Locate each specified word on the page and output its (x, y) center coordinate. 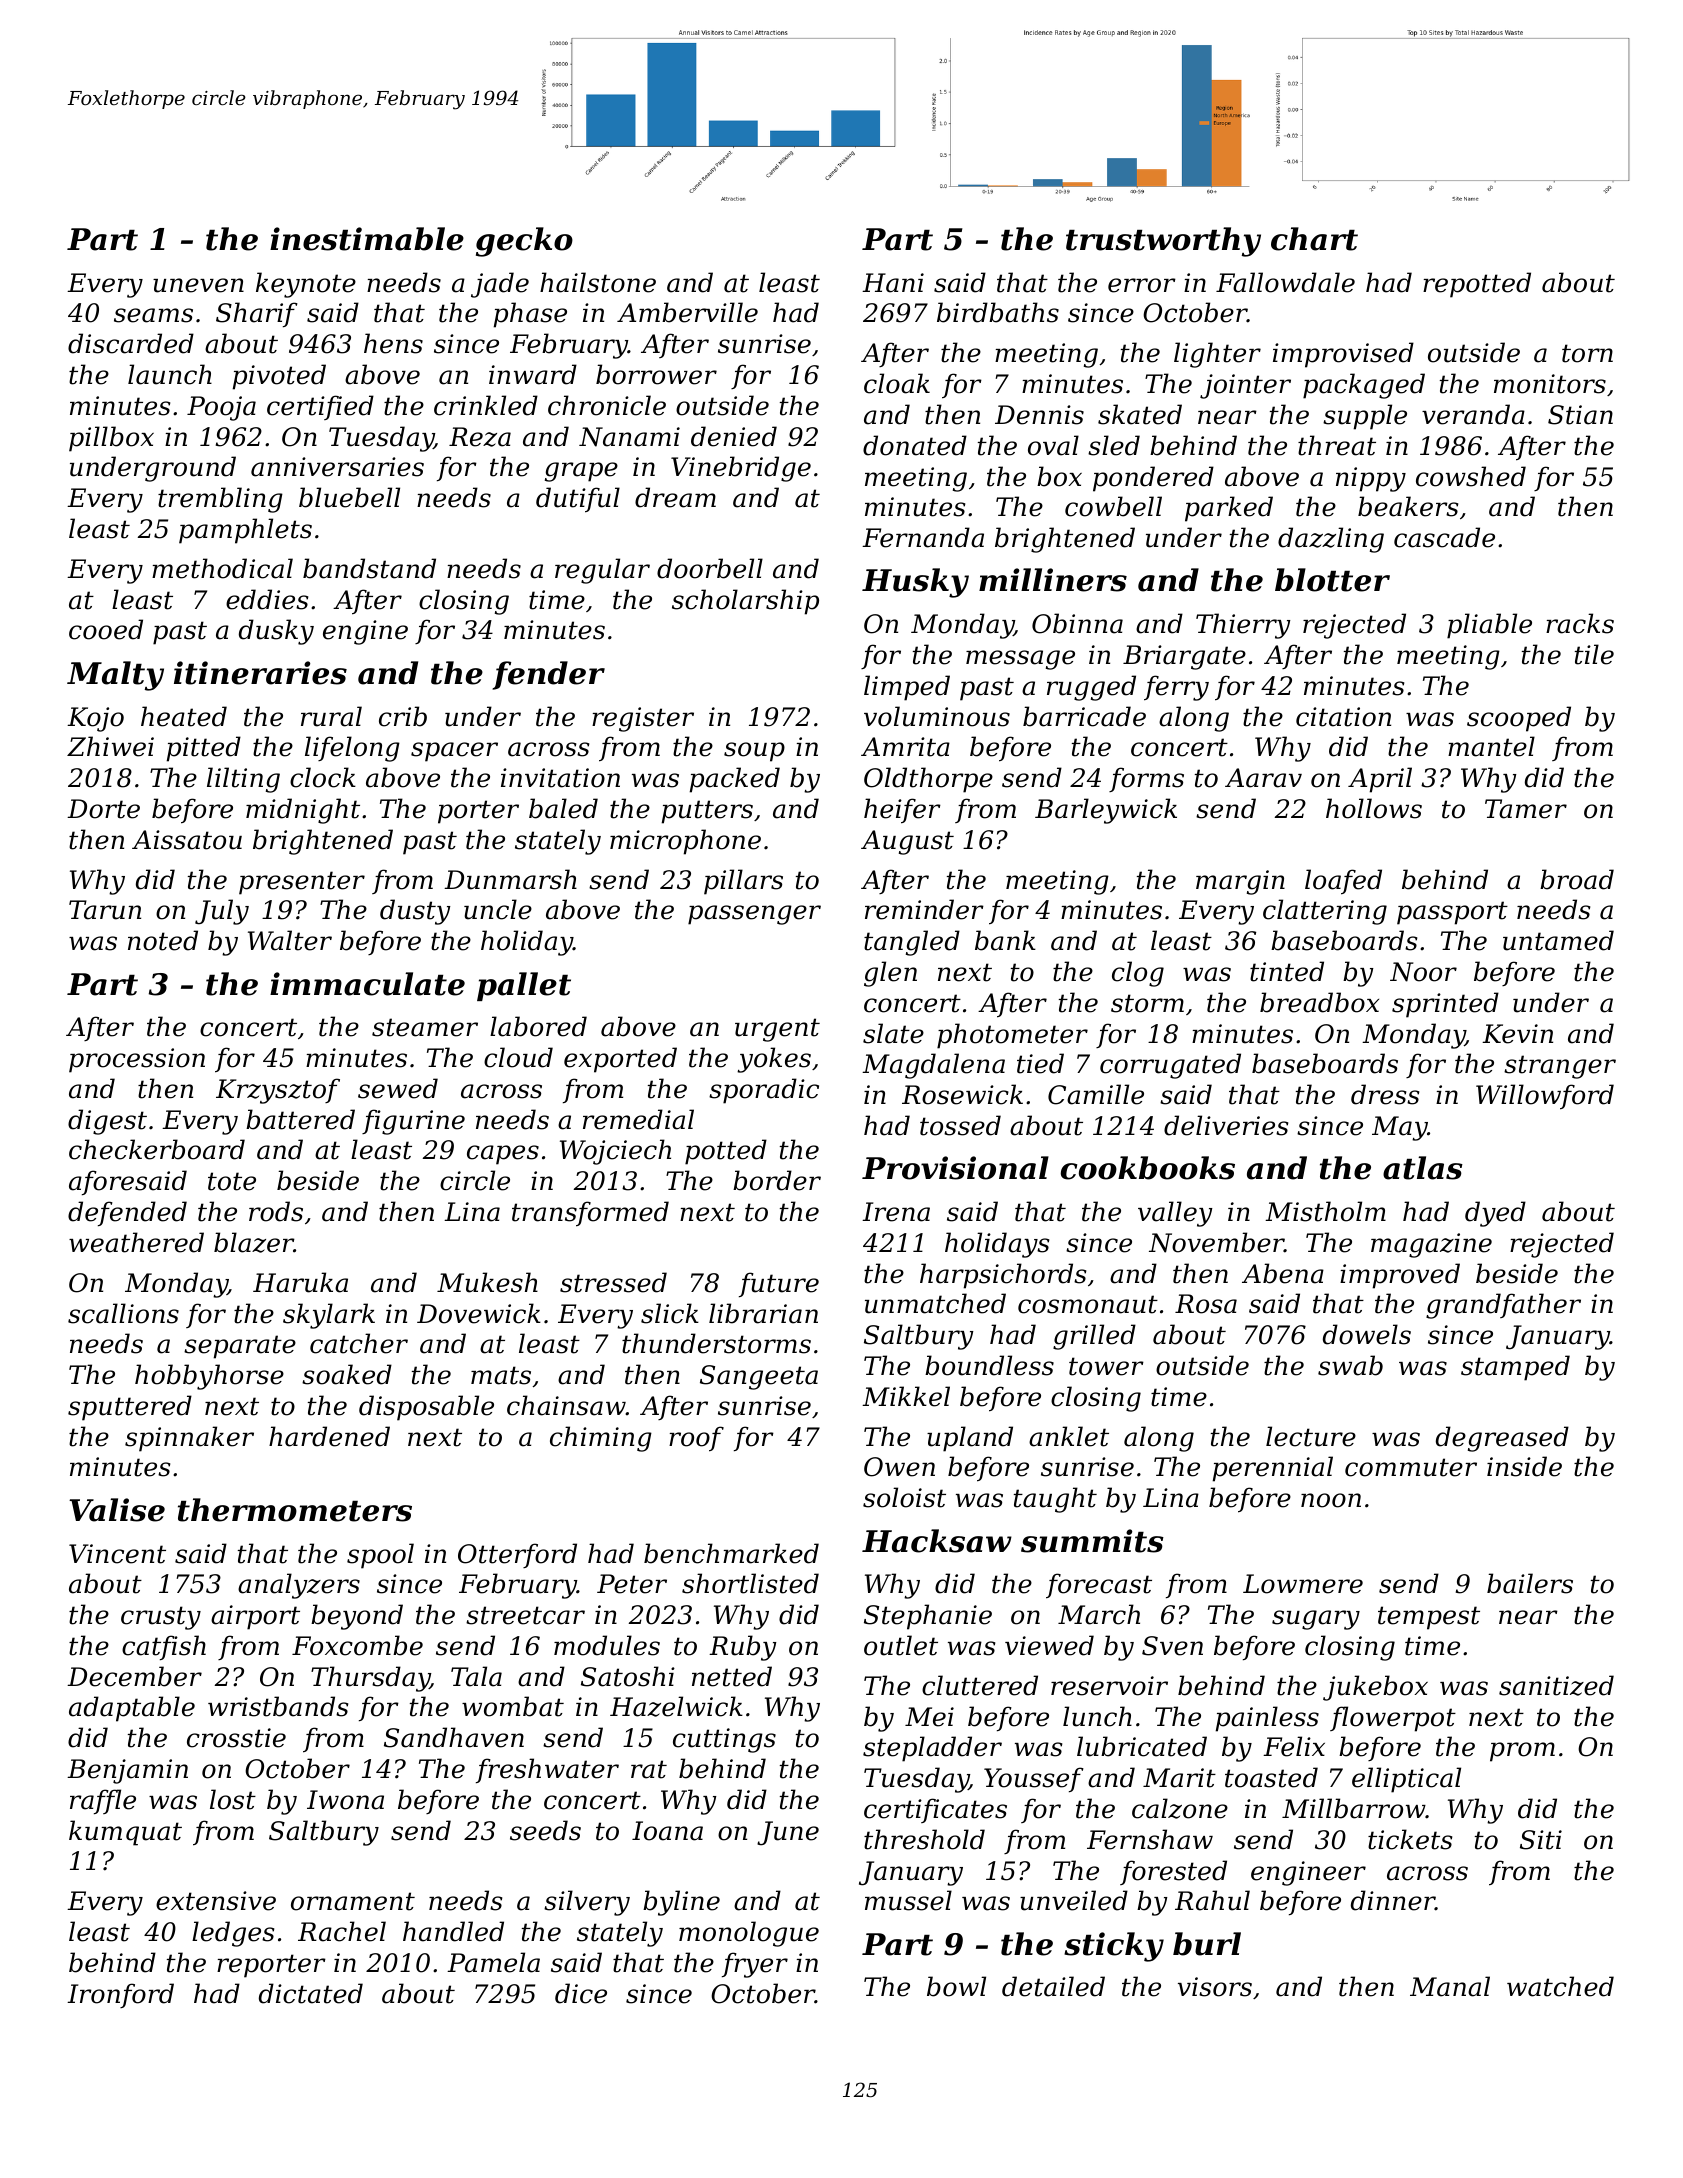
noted (163, 940)
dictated (311, 1993)
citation (1343, 717)
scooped (1519, 719)
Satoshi (628, 1676)
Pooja (221, 408)
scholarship (745, 602)
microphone (685, 842)
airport (255, 1617)
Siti (1541, 1840)
